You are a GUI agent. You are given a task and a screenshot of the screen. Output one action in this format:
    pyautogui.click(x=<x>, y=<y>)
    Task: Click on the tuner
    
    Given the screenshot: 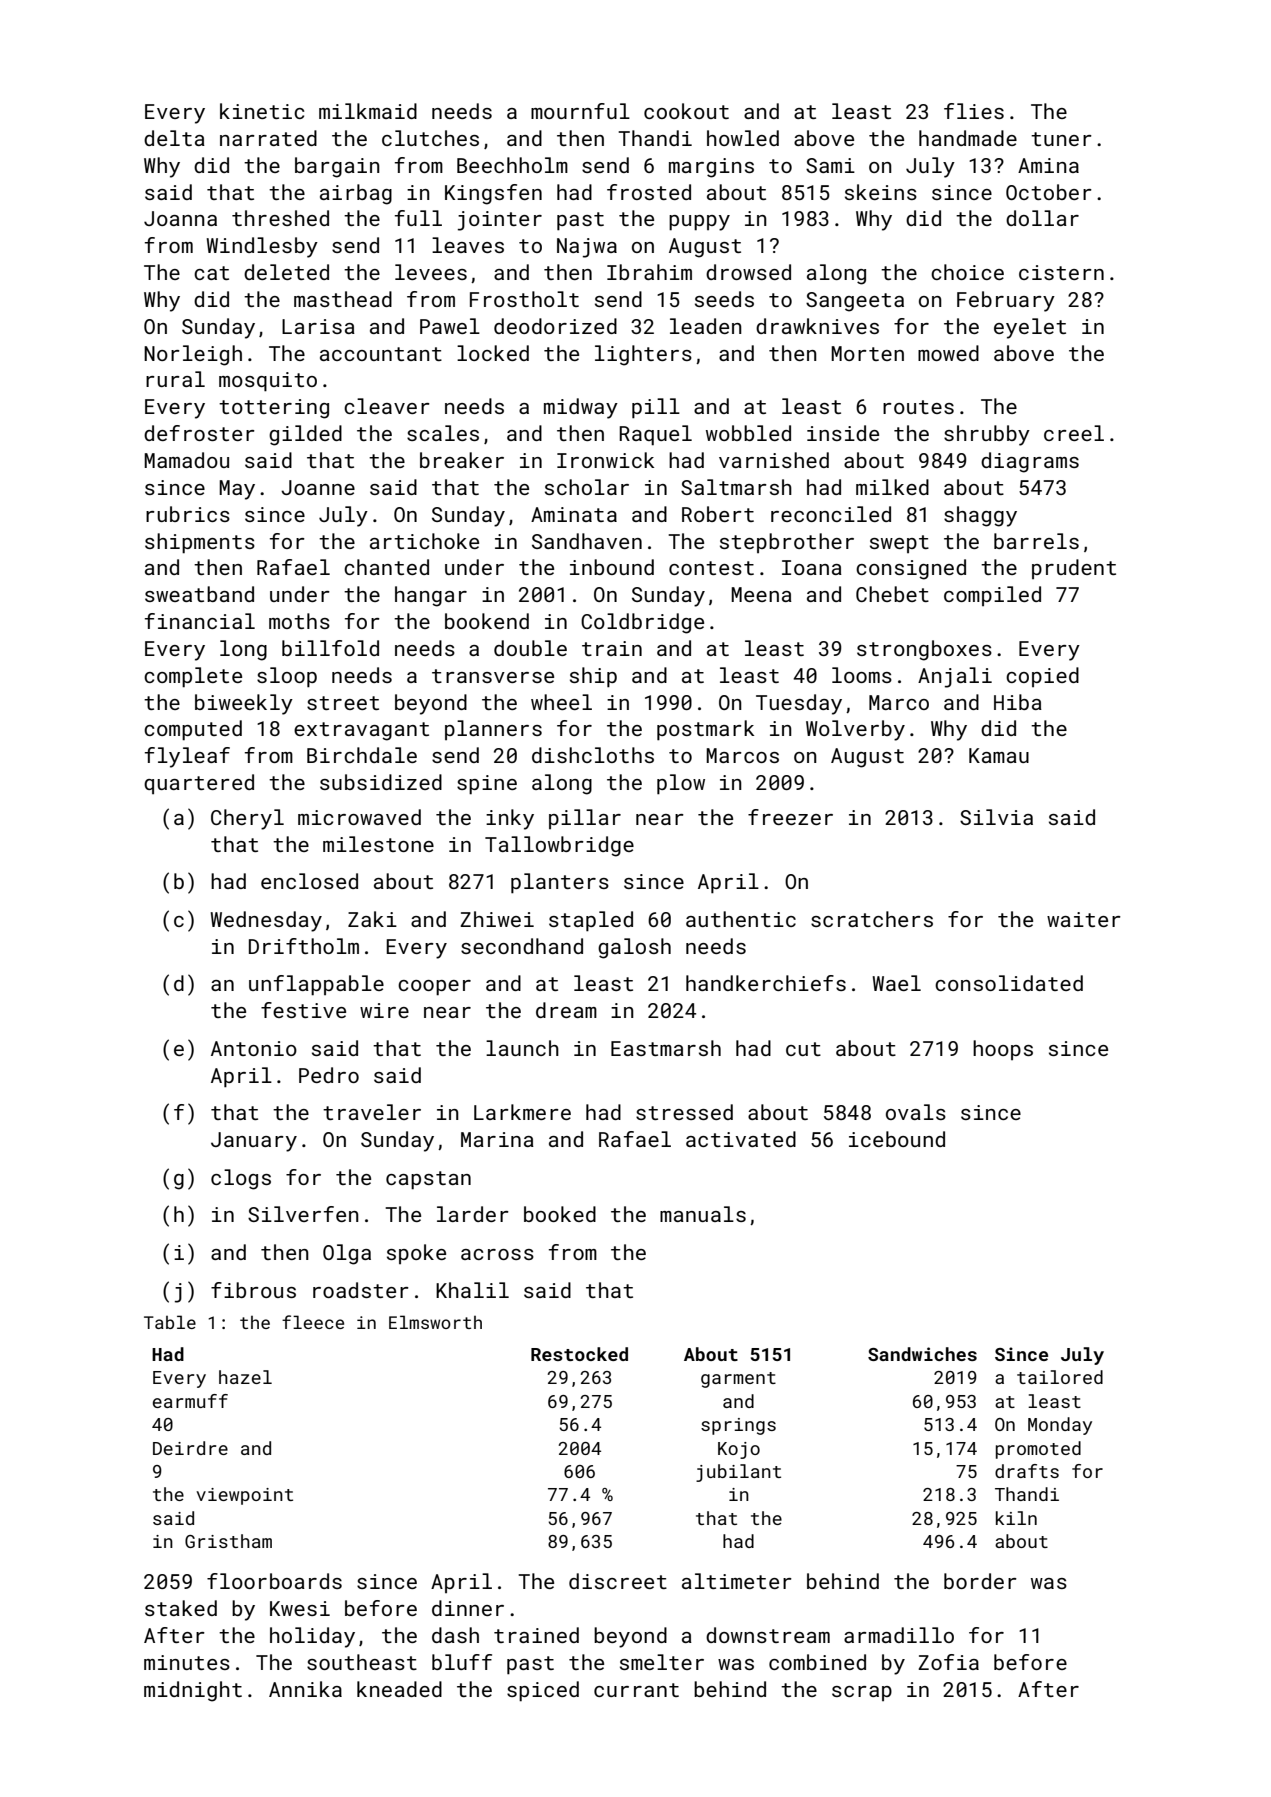 What is the action you would take?
    pyautogui.click(x=1061, y=139)
